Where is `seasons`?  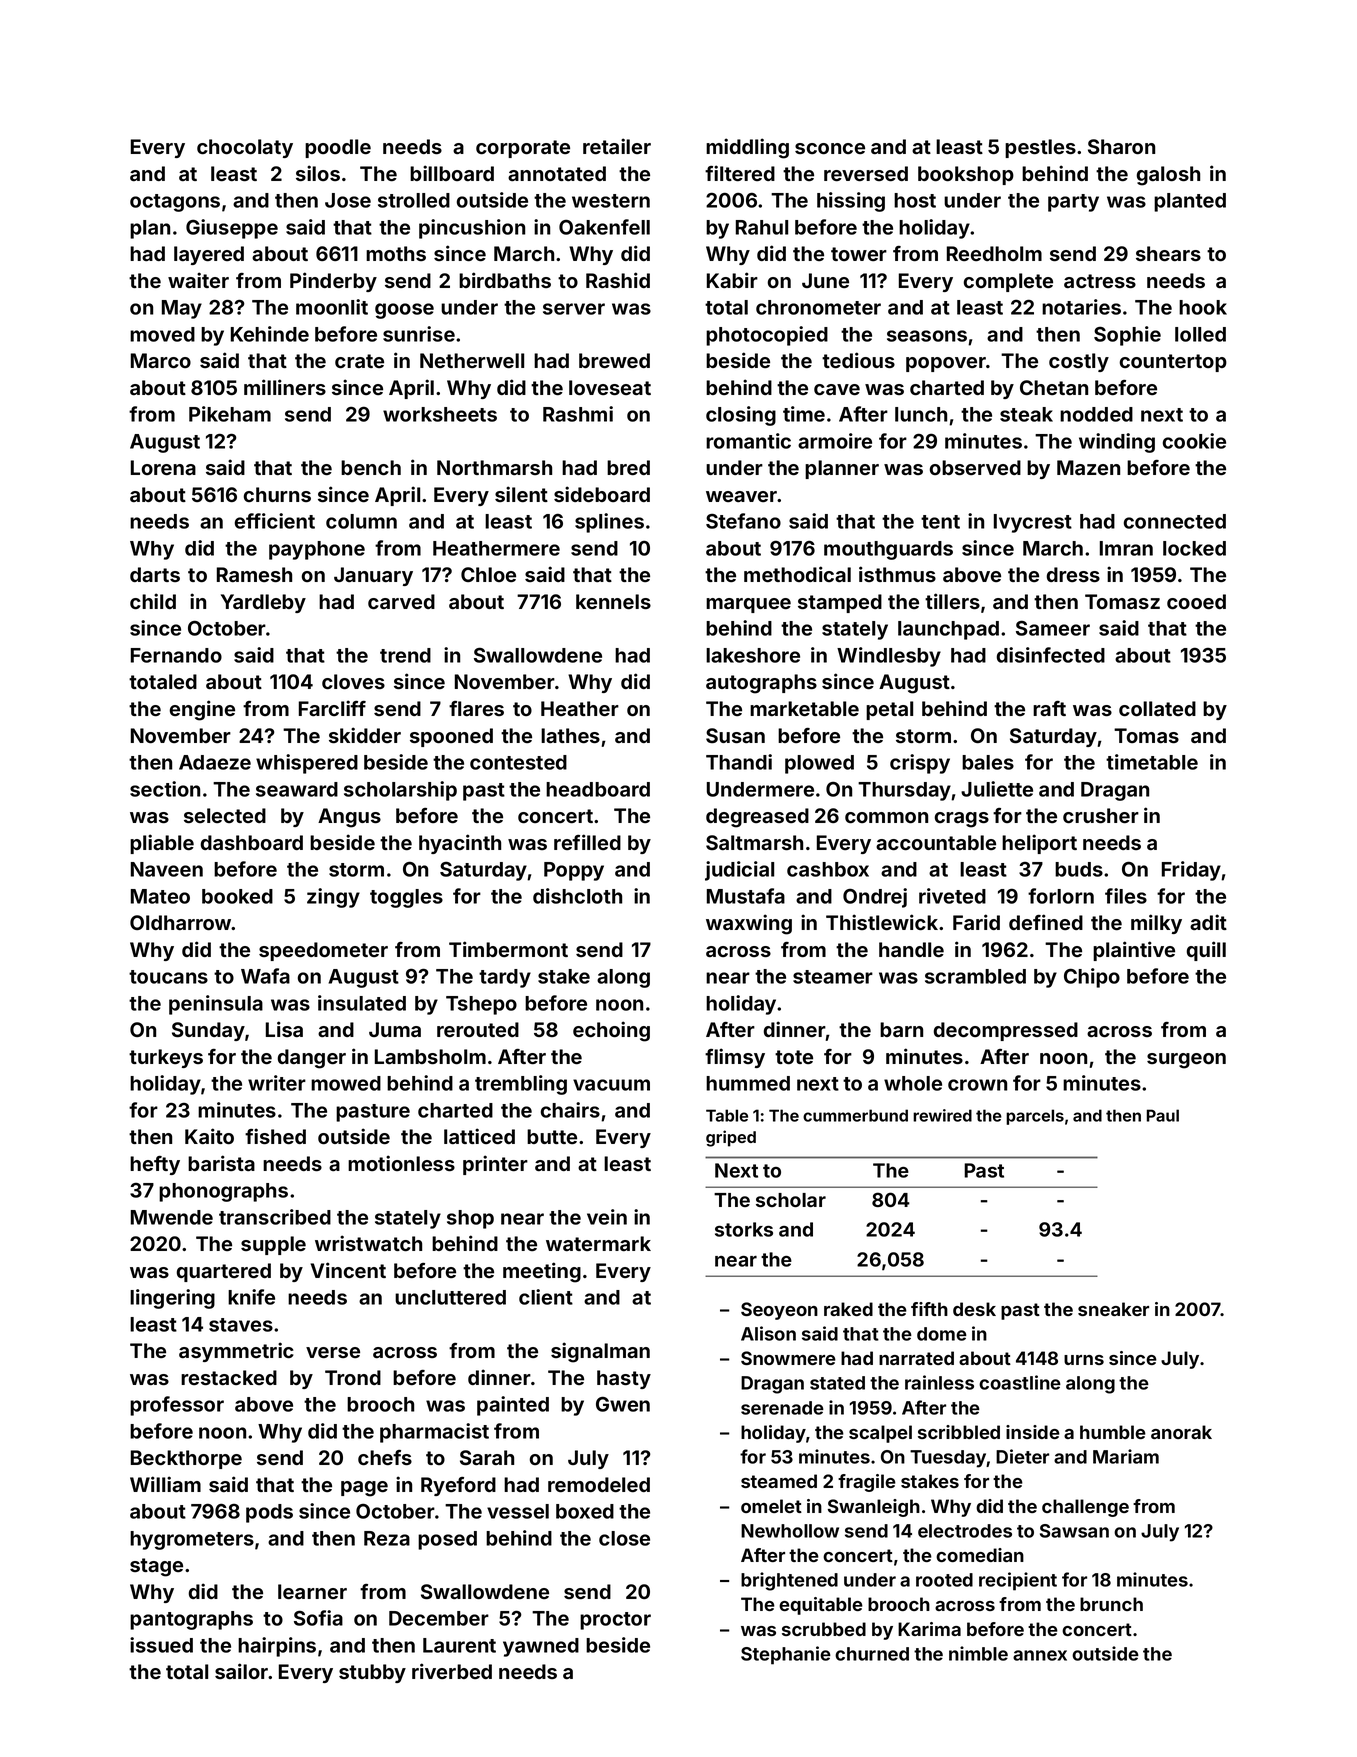
seasons is located at coordinates (927, 336).
